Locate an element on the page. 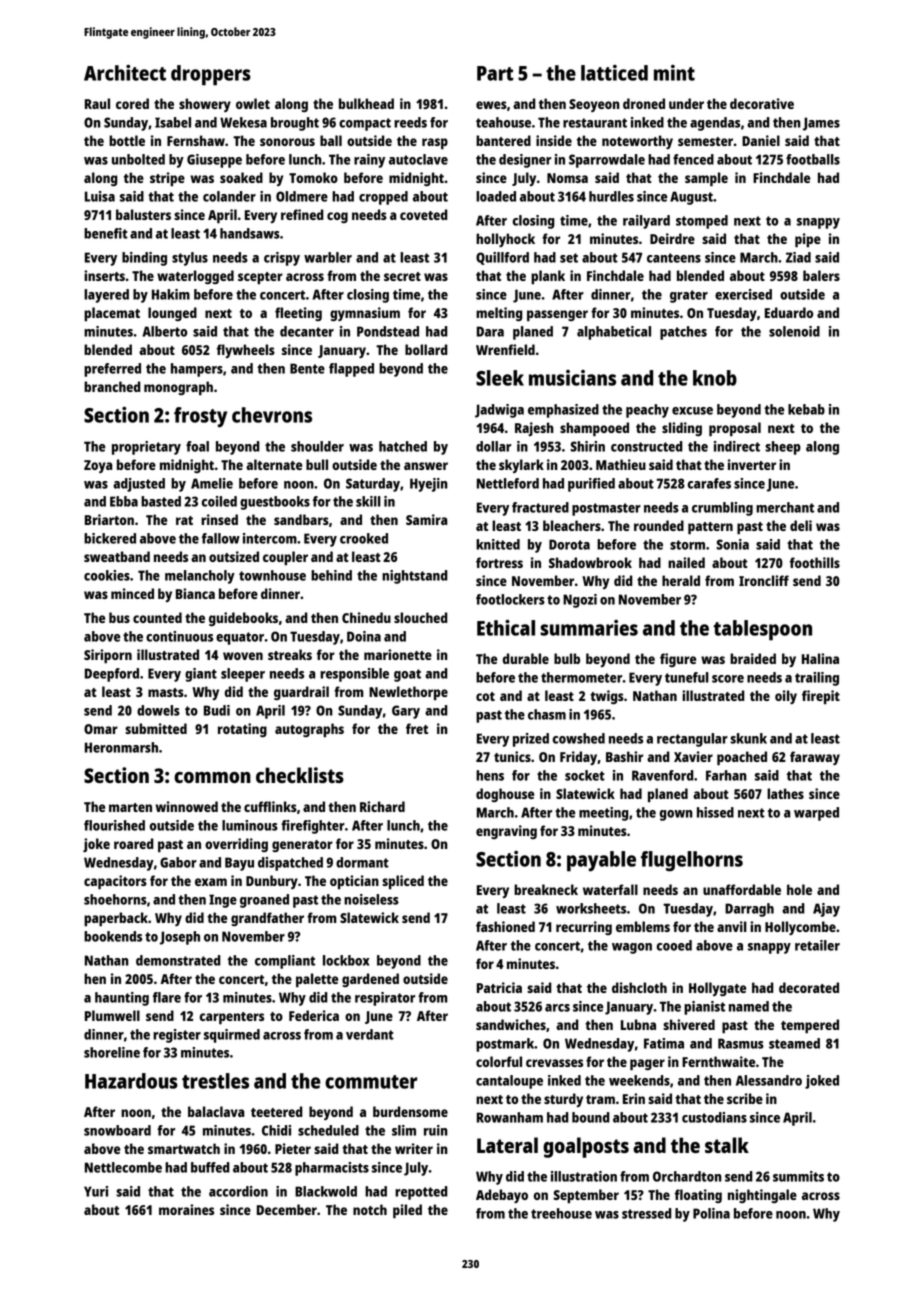  Yuri is located at coordinates (96, 1191).
